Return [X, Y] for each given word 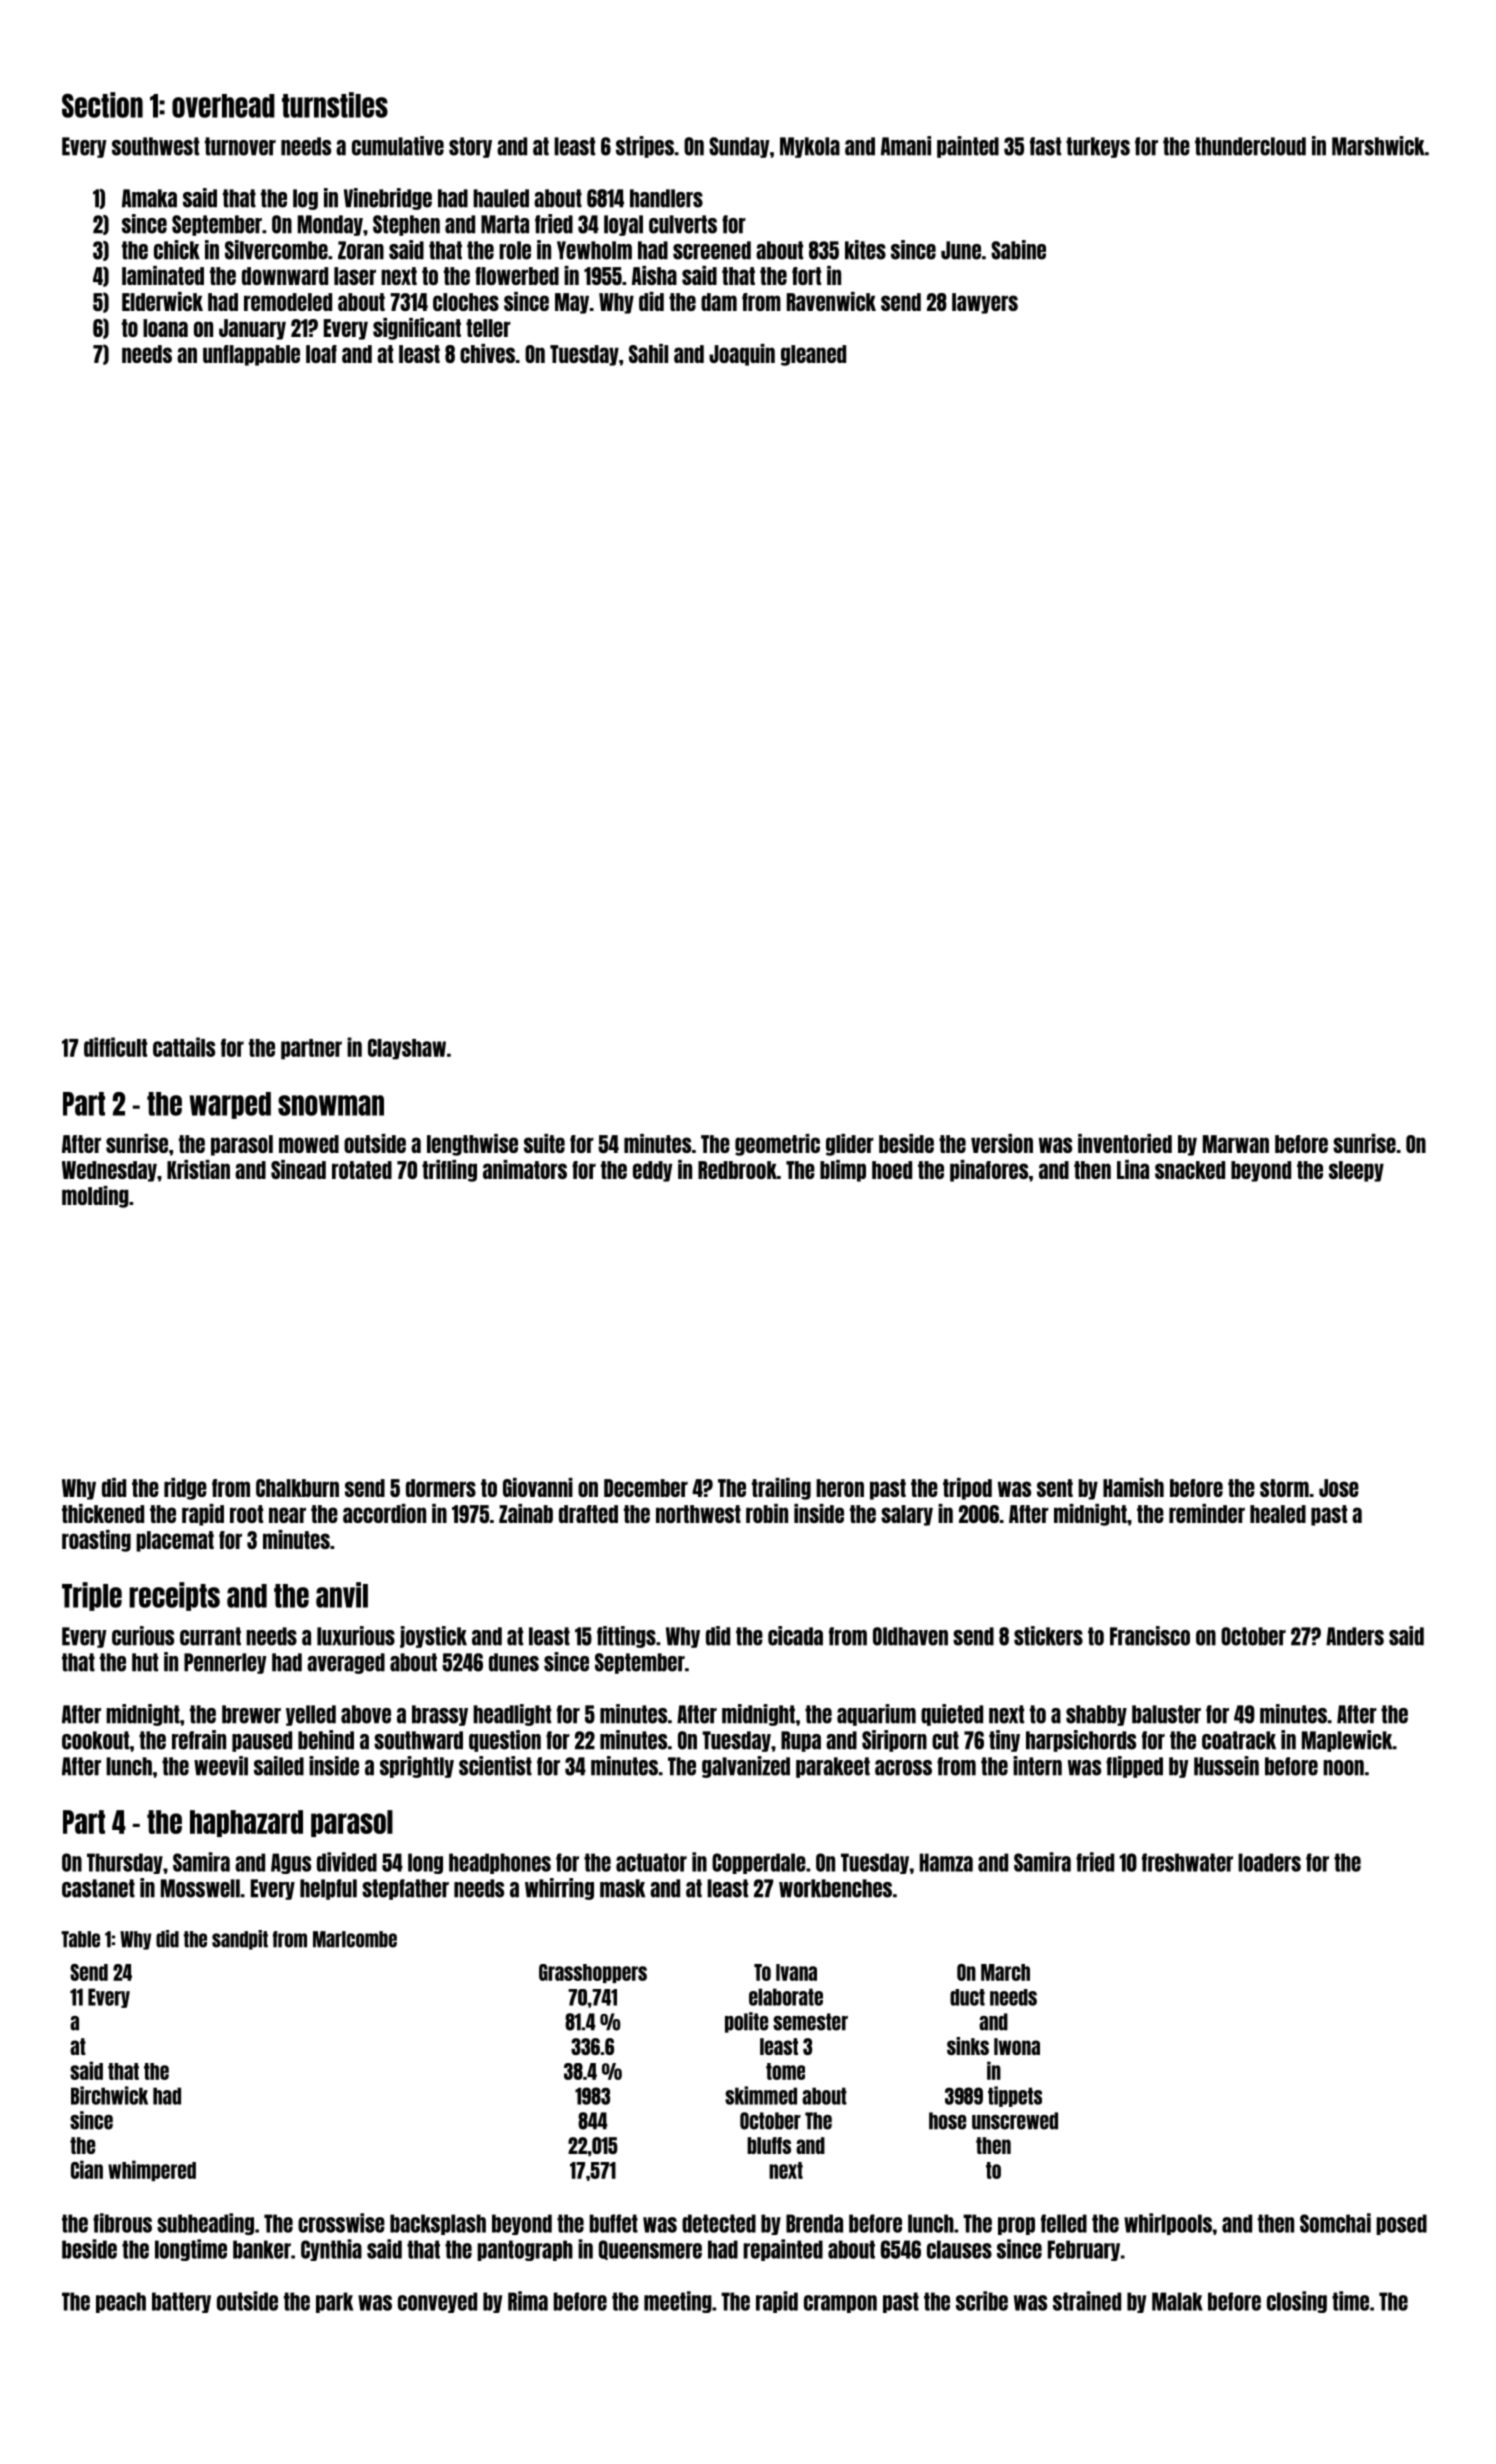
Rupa [801, 1741]
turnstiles [335, 105]
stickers [1048, 1636]
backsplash [438, 2224]
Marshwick [1378, 146]
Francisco [1150, 1636]
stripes [645, 147]
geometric [777, 1145]
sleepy [1356, 1171]
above [366, 1714]
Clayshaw [407, 1049]
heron [840, 1488]
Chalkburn [297, 1488]
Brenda [814, 2223]
